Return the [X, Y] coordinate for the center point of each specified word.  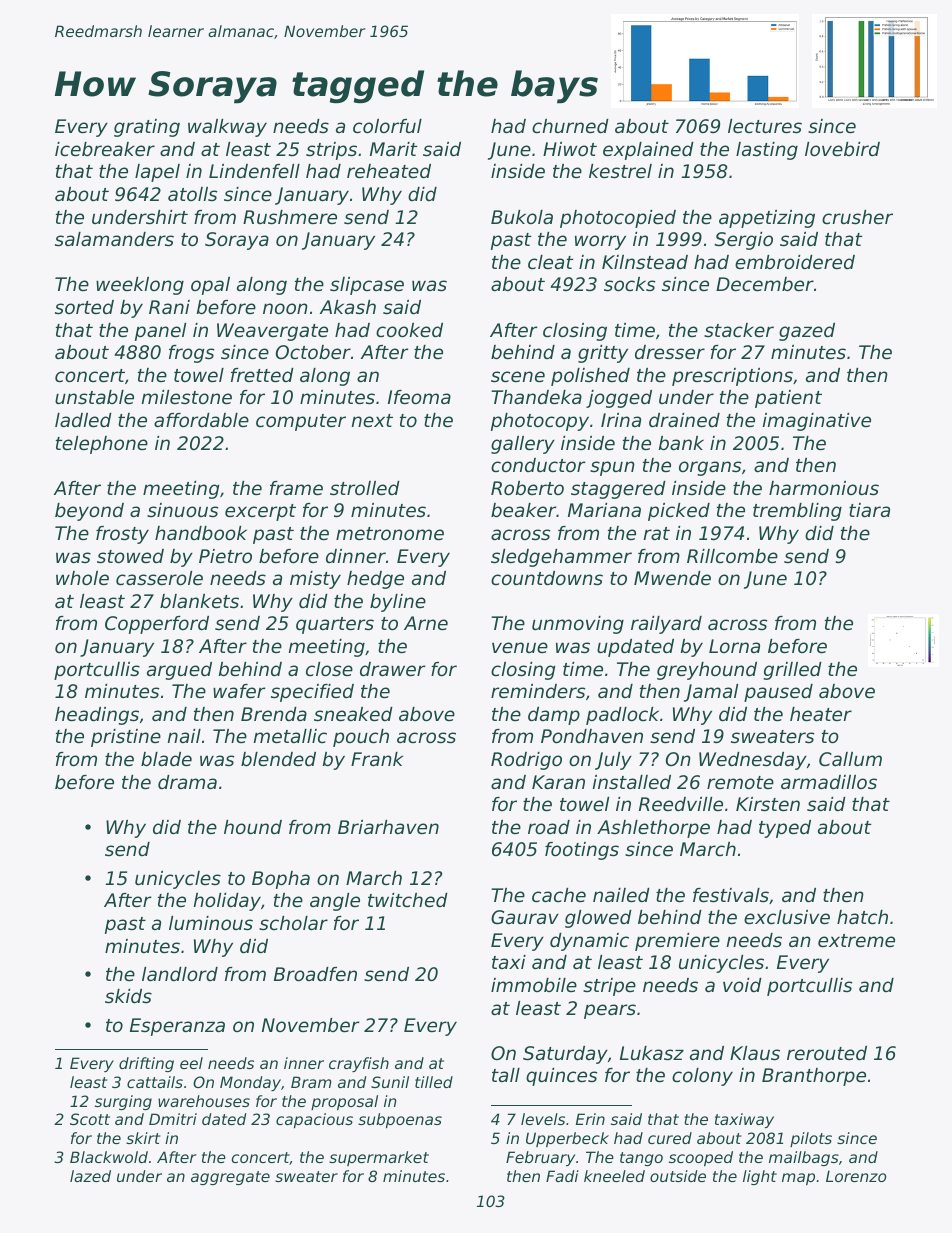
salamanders [114, 239]
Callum [850, 759]
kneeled [614, 1176]
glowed [598, 919]
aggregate [230, 1178]
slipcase [367, 286]
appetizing [767, 219]
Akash [348, 307]
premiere [677, 942]
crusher [857, 217]
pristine [126, 738]
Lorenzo [856, 1176]
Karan [558, 782]
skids [128, 996]
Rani [169, 307]
